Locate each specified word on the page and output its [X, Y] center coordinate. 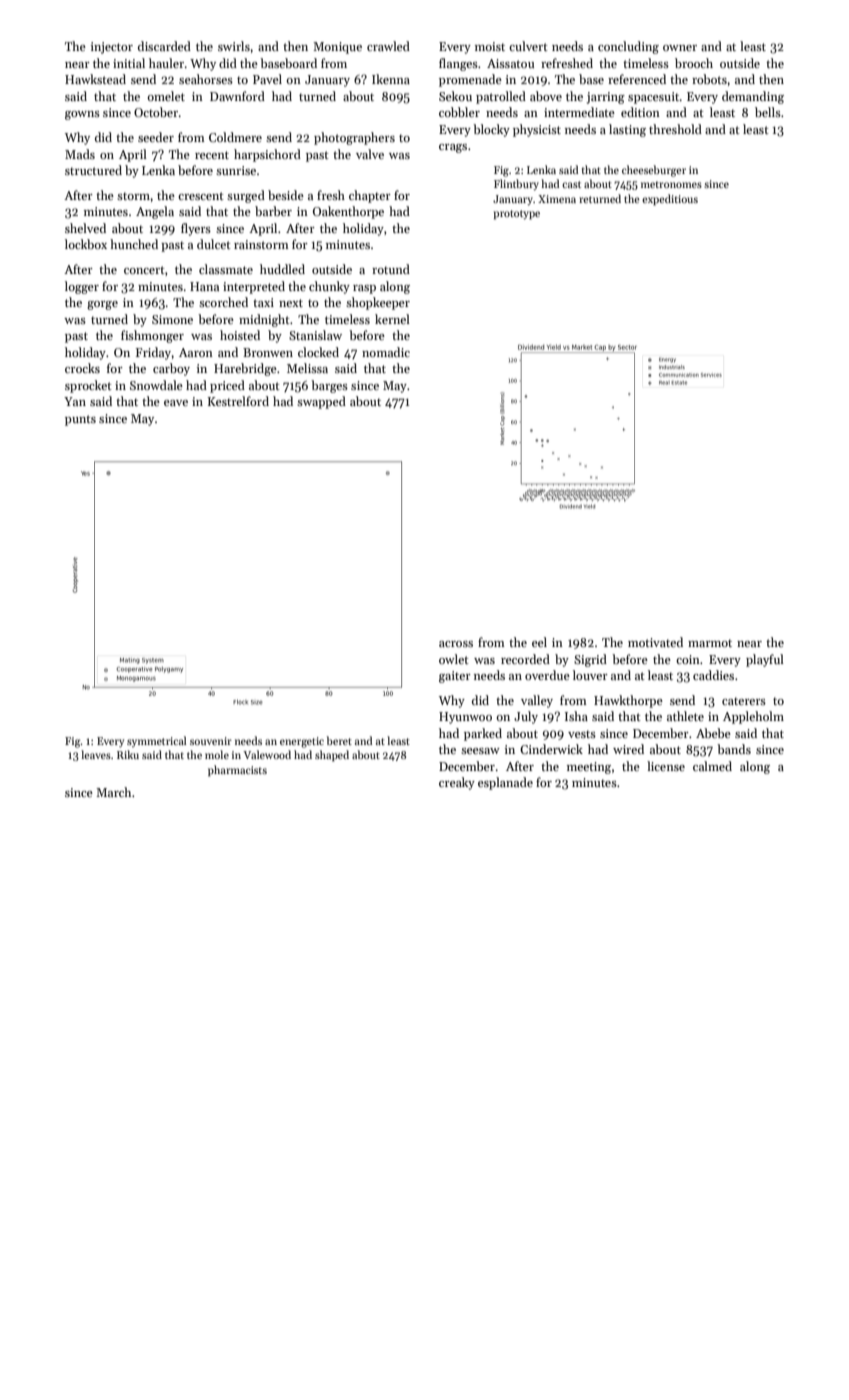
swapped [321, 402]
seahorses [206, 79]
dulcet [214, 244]
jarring [606, 98]
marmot [710, 643]
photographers [354, 138]
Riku [128, 754]
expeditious [670, 200]
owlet [454, 659]
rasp [364, 289]
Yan [75, 401]
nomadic [386, 352]
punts [80, 420]
